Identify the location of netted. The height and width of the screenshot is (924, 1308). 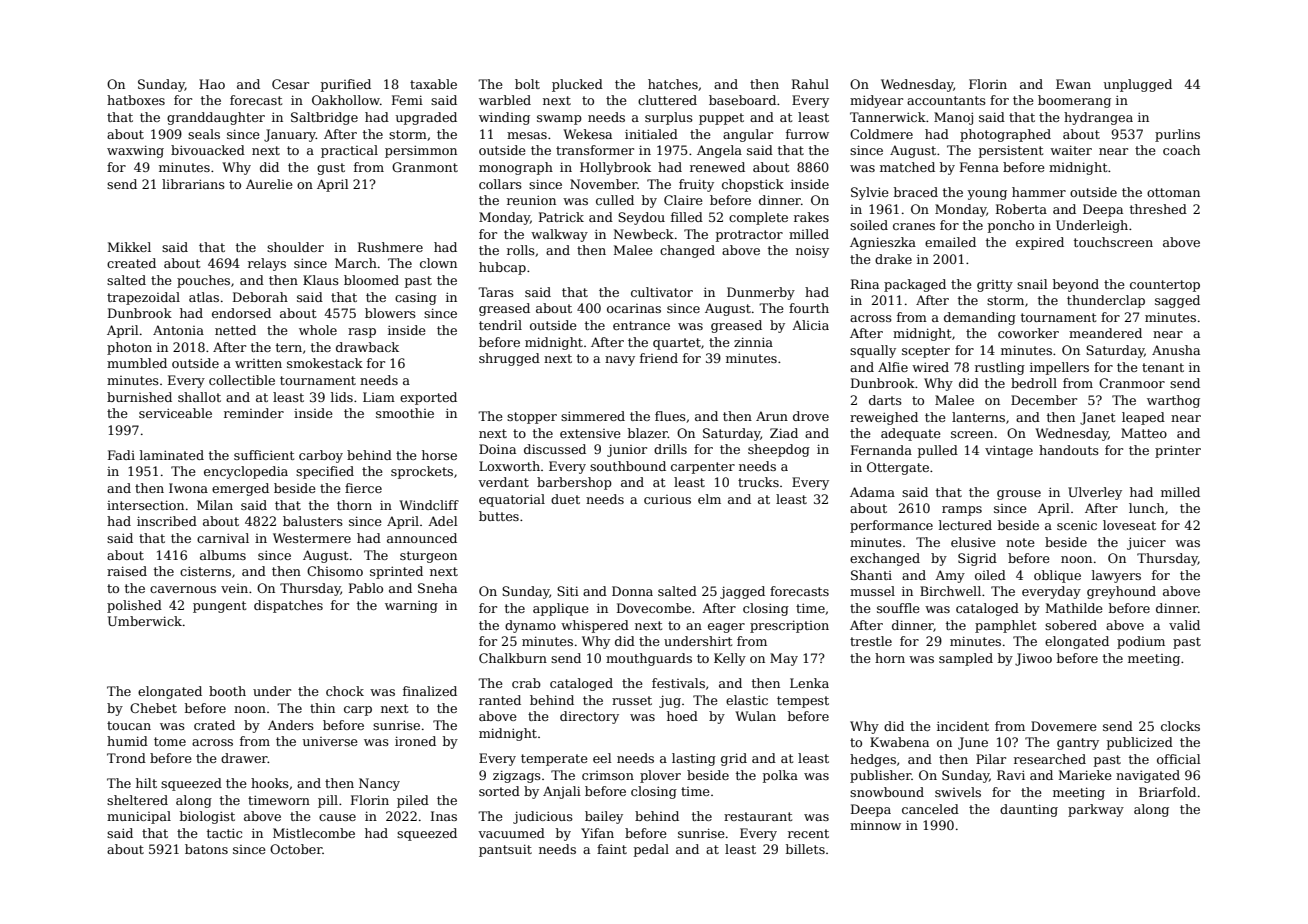
(235, 330).
